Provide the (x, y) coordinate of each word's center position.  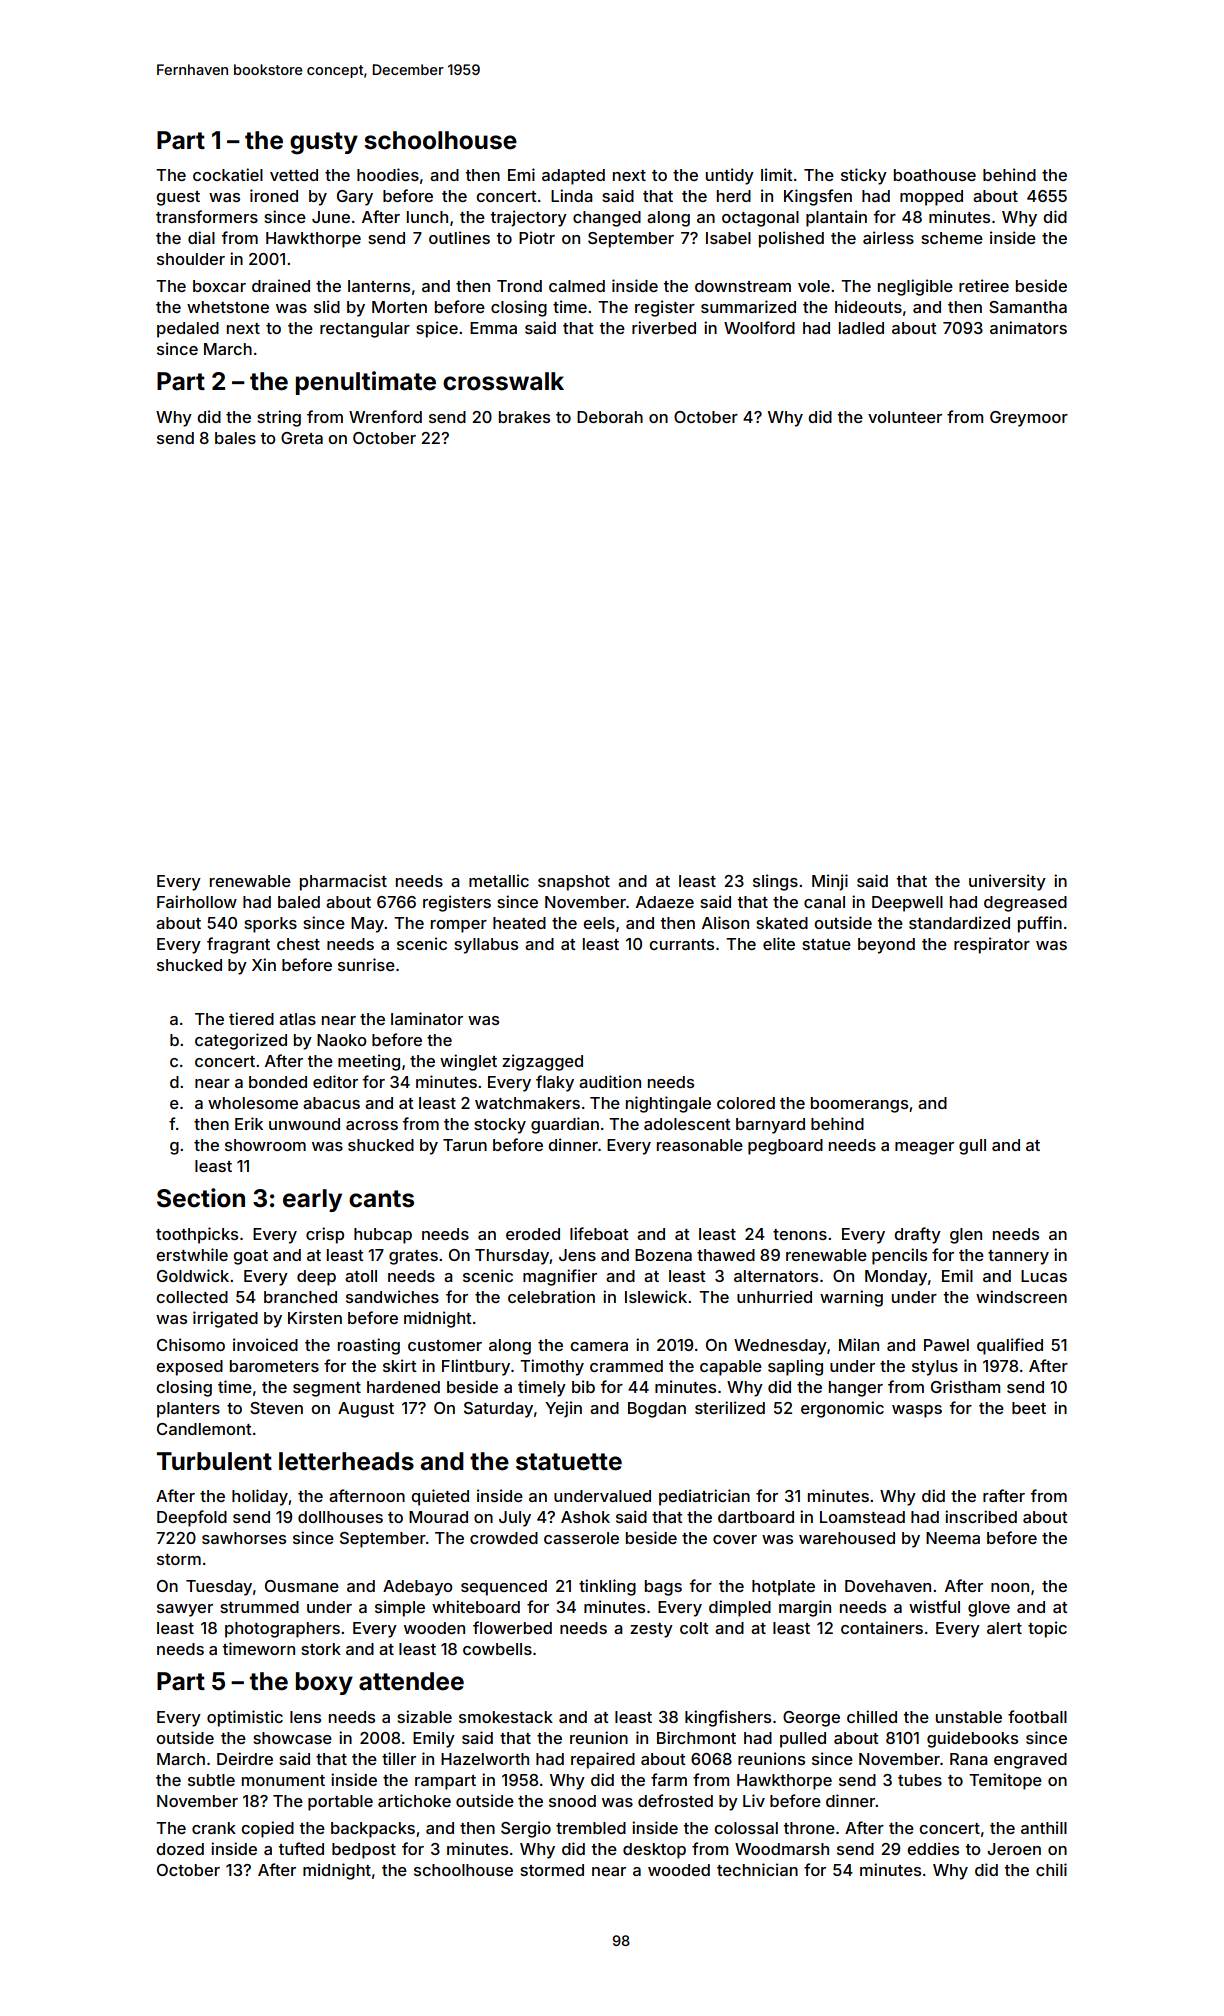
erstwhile (192, 1254)
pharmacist (343, 882)
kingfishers (728, 1718)
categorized (241, 1041)
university (1007, 882)
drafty (917, 1235)
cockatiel (228, 174)
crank (214, 1828)
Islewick (656, 1296)
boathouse (935, 175)
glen (966, 1236)
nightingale (668, 1104)
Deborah (610, 417)
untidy (730, 176)
